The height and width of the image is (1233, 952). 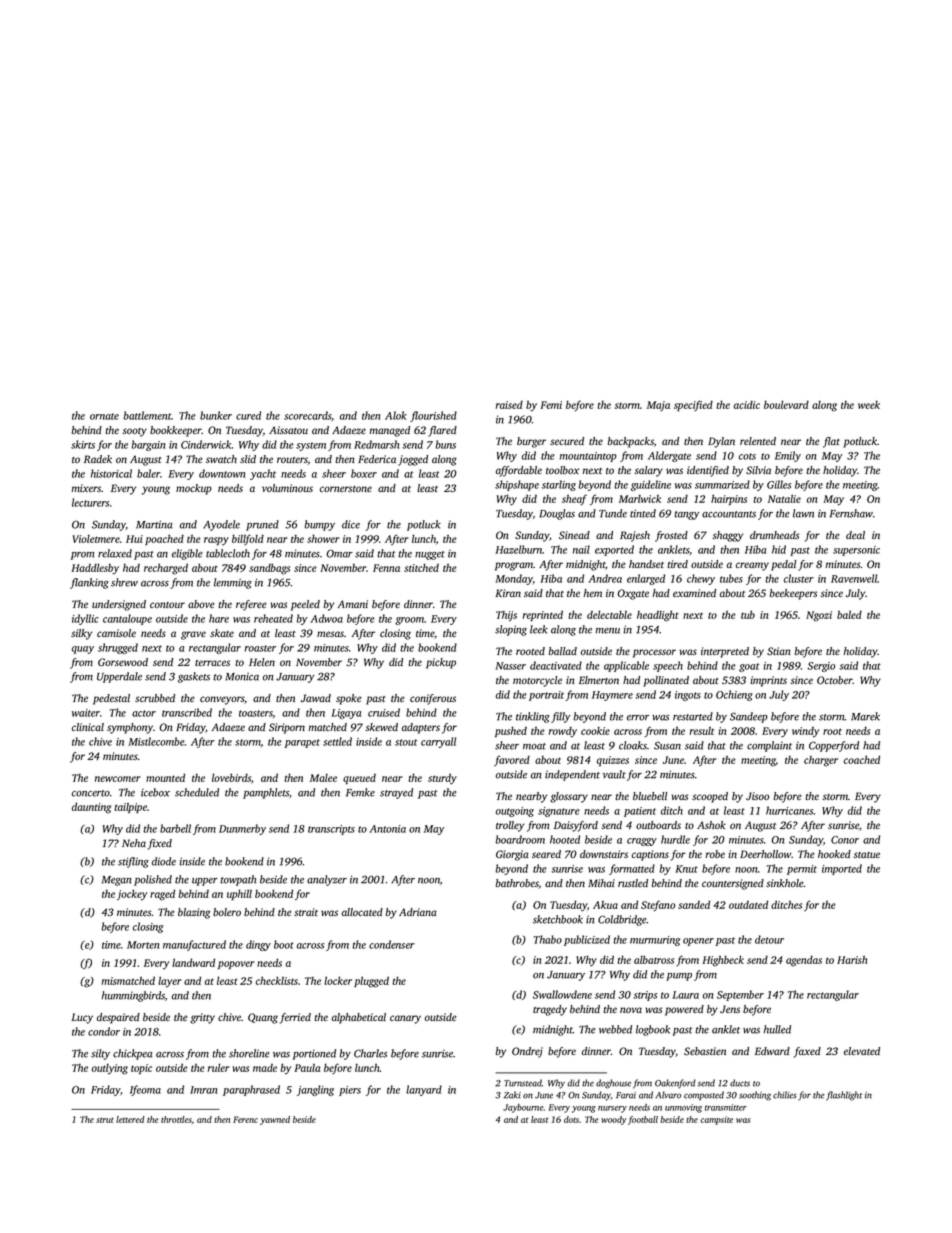 What do you see at coordinates (216, 415) in the image?
I see `bunker` at bounding box center [216, 415].
